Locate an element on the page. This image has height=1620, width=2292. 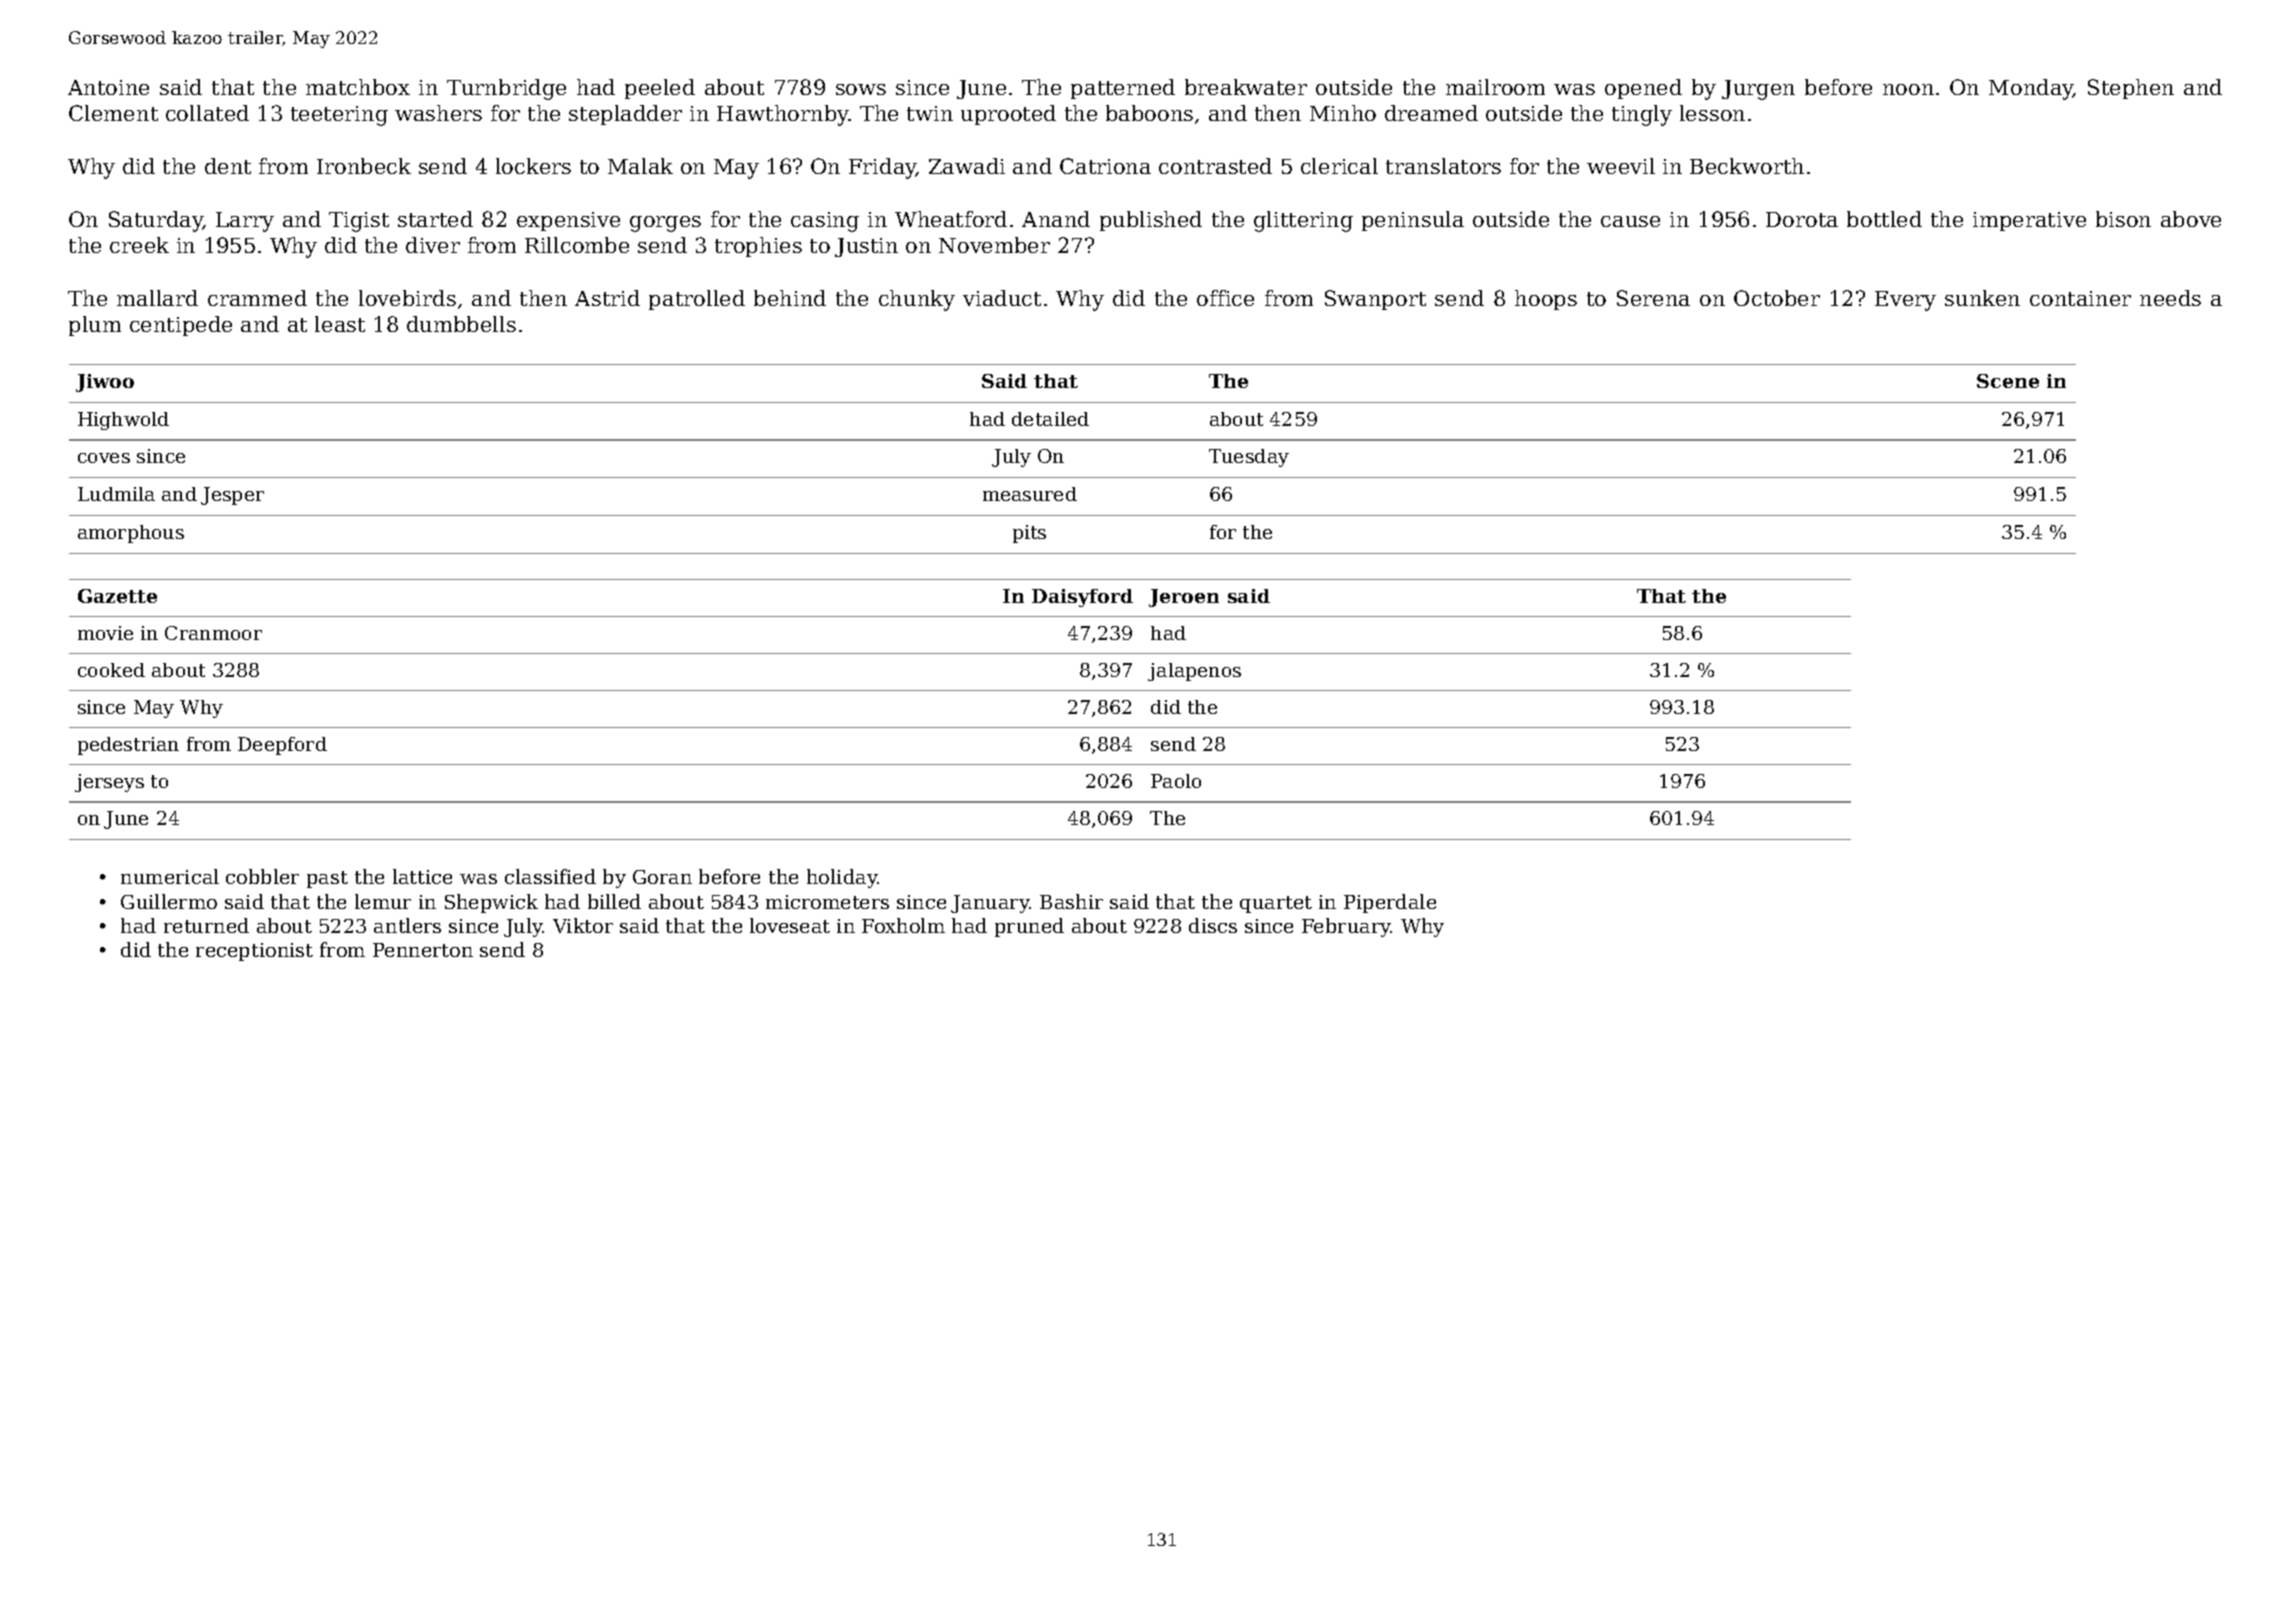
Cranmoor is located at coordinates (213, 633).
